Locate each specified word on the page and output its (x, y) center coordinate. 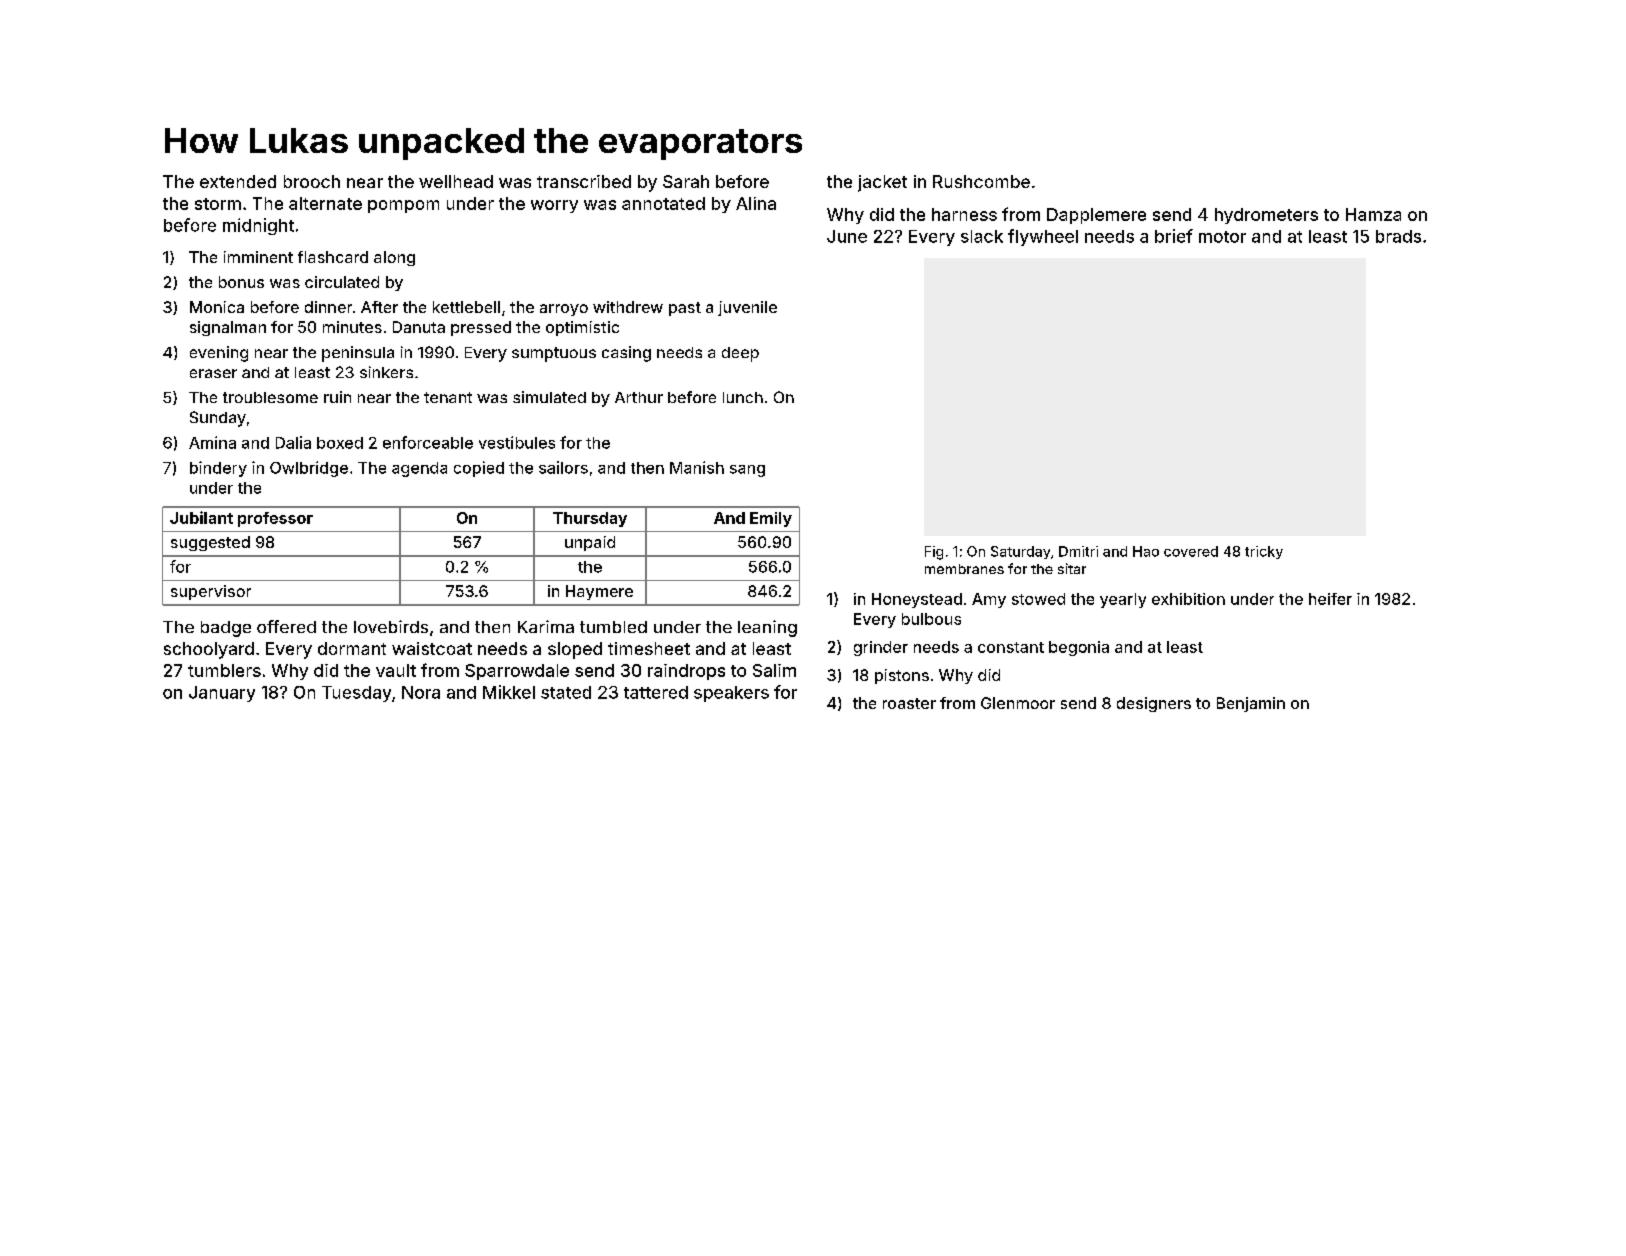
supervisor (211, 592)
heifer (1330, 599)
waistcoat (432, 648)
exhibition (1188, 599)
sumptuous (554, 354)
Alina (756, 203)
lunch (743, 397)
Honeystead (917, 600)
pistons (902, 676)
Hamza (1373, 214)
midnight (258, 226)
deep (740, 354)
